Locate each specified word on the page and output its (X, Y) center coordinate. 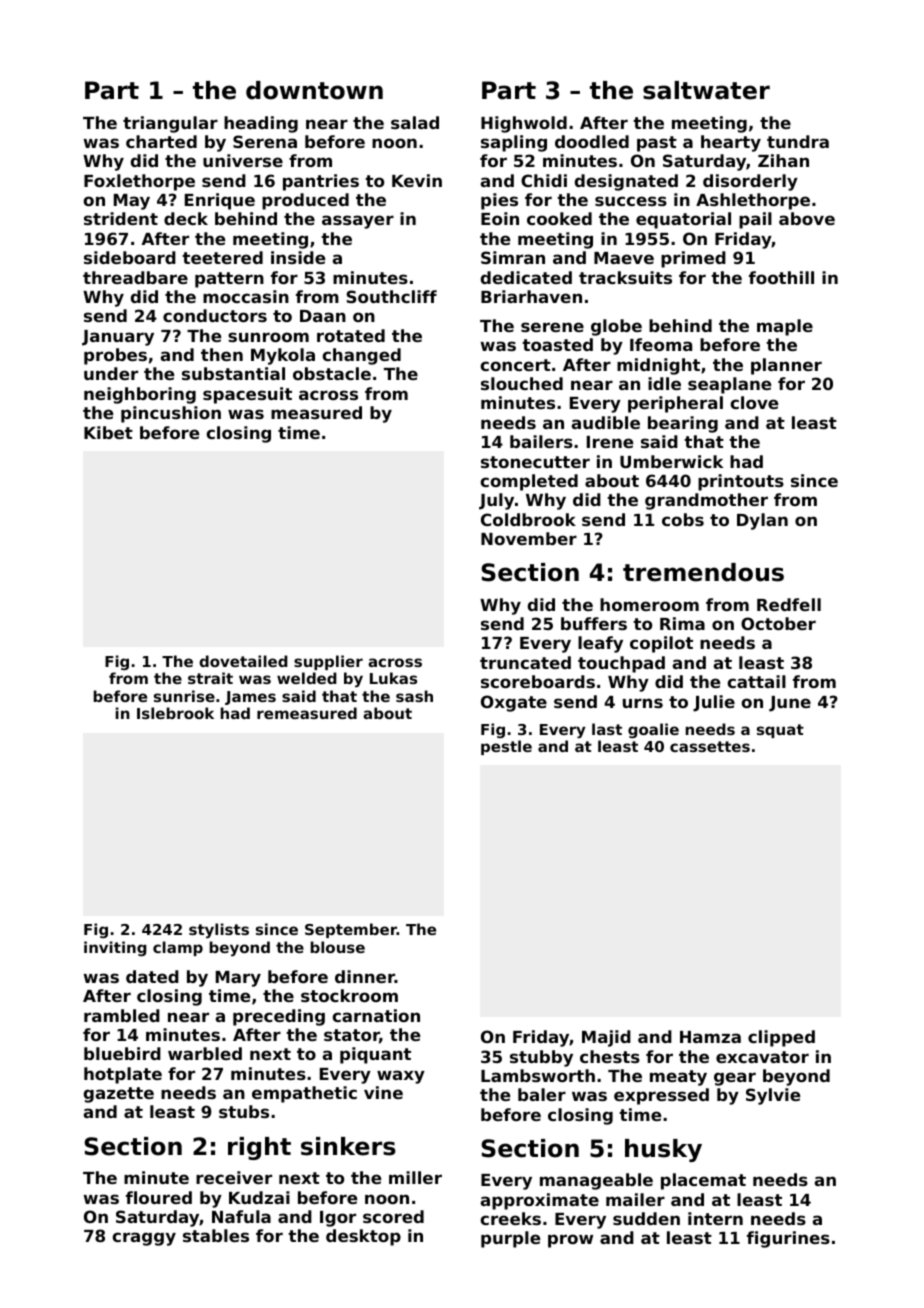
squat (780, 731)
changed (361, 356)
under (111, 373)
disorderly (750, 182)
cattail (756, 681)
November (529, 538)
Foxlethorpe (139, 182)
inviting (115, 948)
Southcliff (391, 296)
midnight (658, 366)
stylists (219, 931)
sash (414, 696)
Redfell (789, 604)
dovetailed (243, 661)
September (351, 930)
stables (216, 1235)
